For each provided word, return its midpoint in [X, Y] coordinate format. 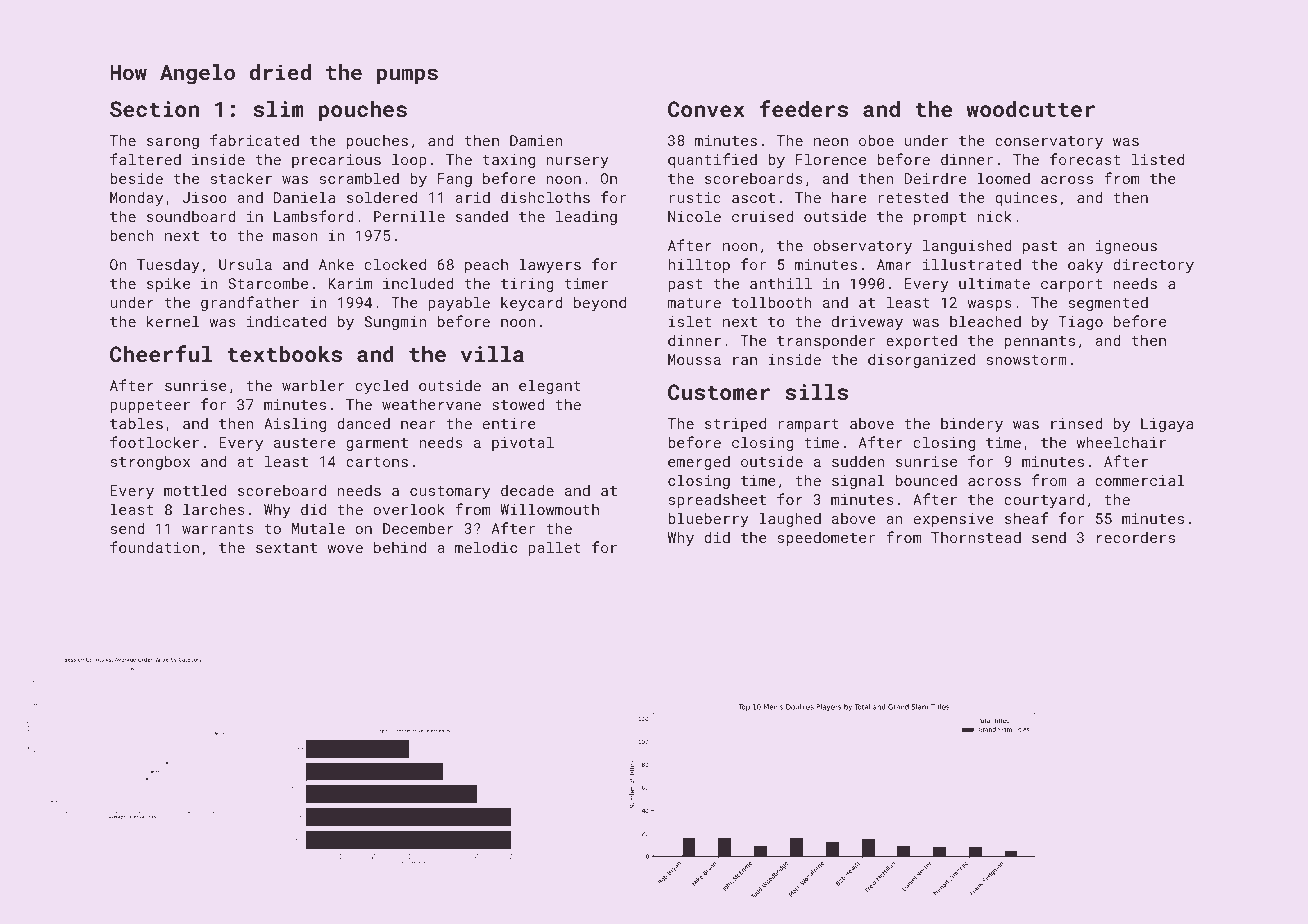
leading [586, 217]
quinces [1026, 199]
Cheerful [161, 353]
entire [509, 423]
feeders [803, 108]
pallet [554, 548]
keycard [532, 303]
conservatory [1049, 142]
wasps [989, 305]
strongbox [150, 462]
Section [154, 109]
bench [132, 235]
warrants [218, 529]
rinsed [1077, 423]
